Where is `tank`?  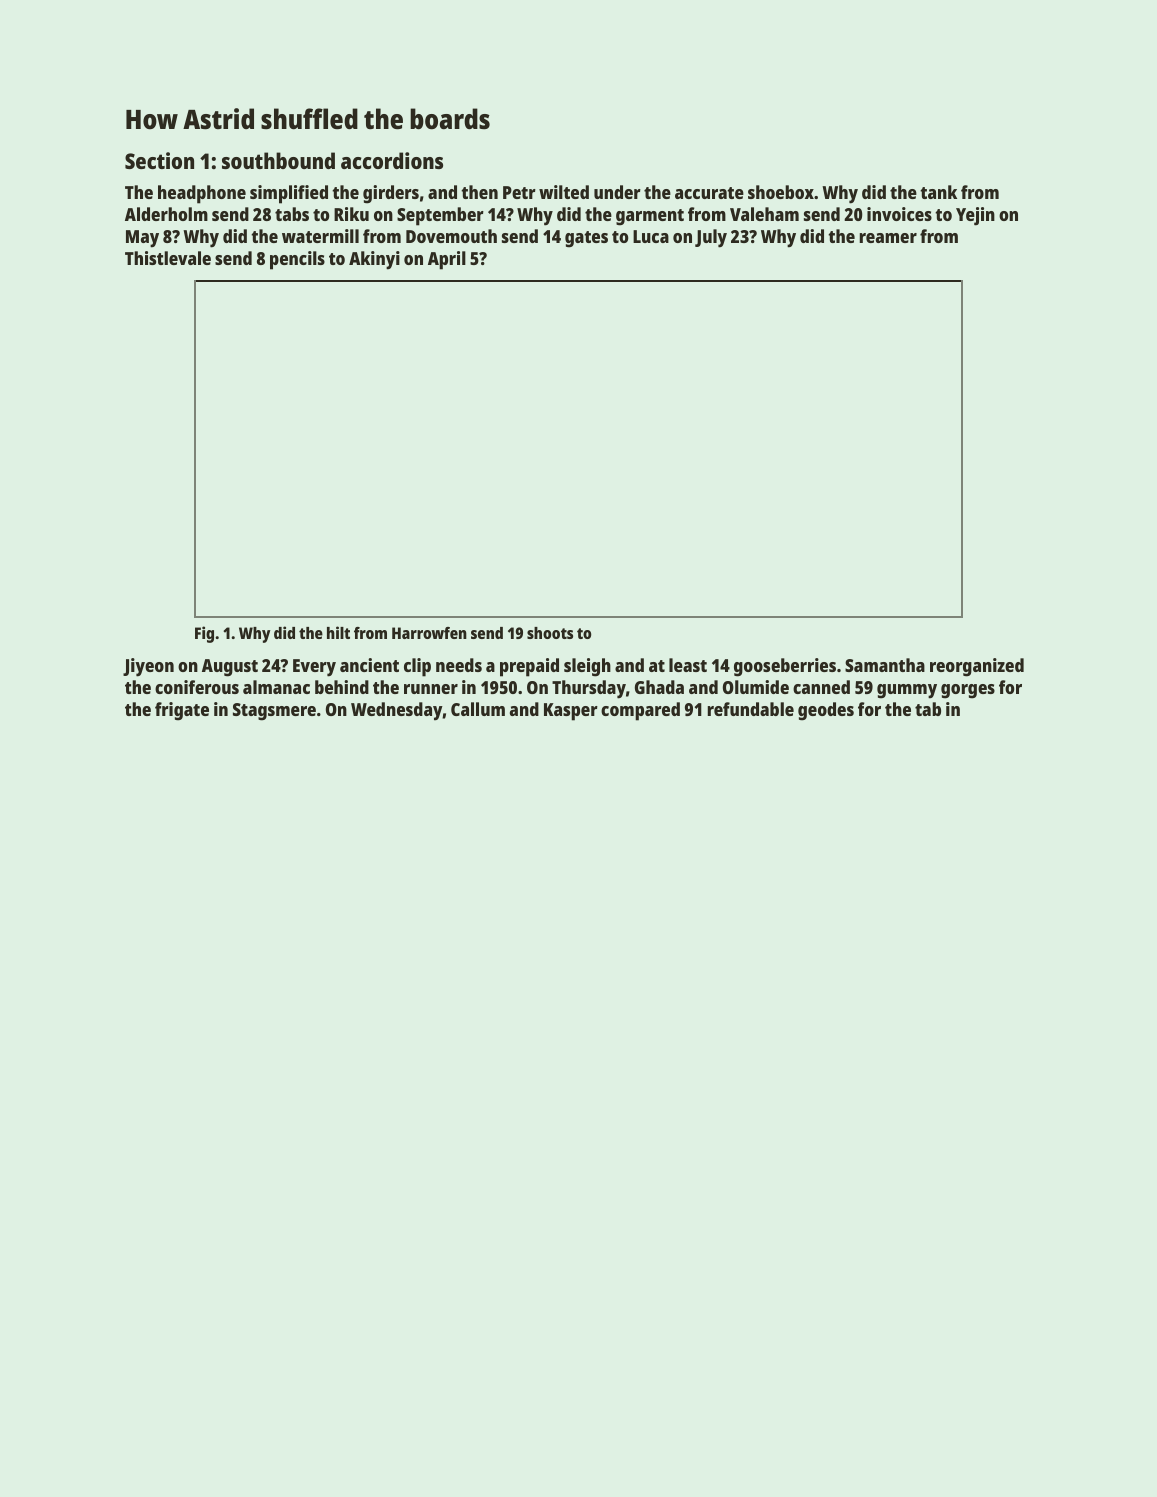 tank is located at coordinates (938, 192).
